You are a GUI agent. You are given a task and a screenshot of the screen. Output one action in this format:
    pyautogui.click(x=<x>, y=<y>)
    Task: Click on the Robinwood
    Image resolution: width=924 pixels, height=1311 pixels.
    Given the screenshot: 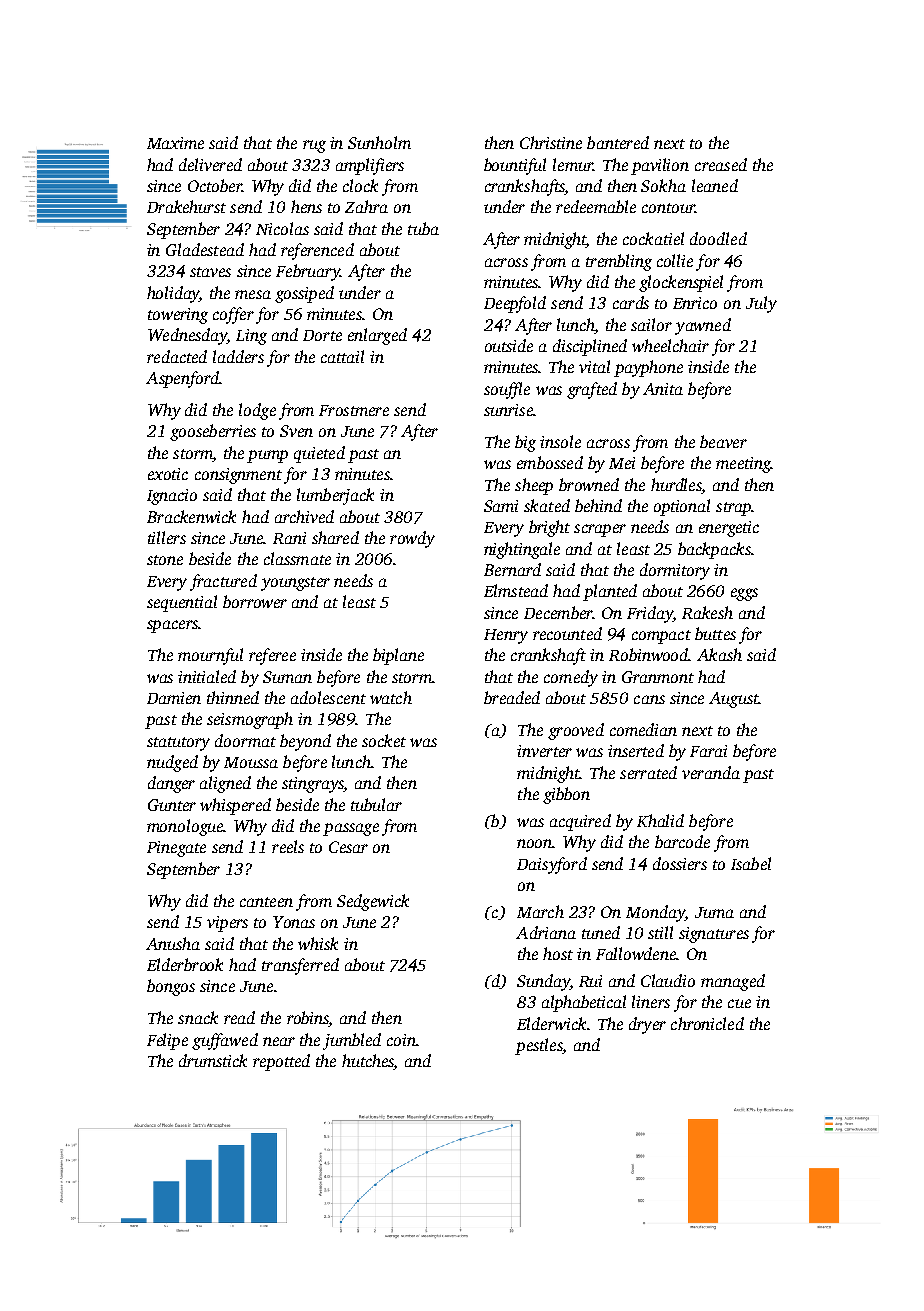 What is the action you would take?
    pyautogui.click(x=649, y=654)
